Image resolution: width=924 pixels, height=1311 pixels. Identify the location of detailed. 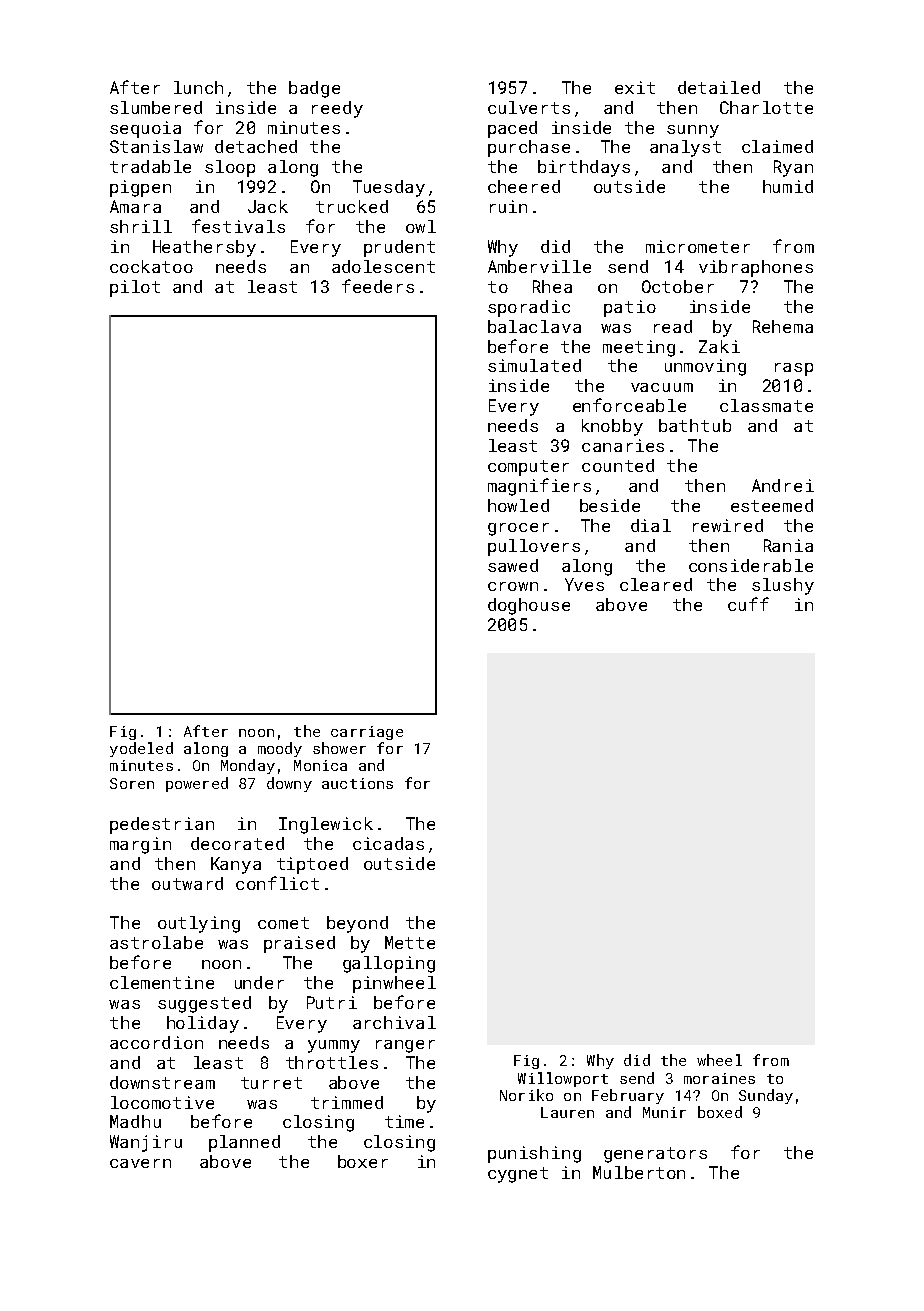
(719, 87).
